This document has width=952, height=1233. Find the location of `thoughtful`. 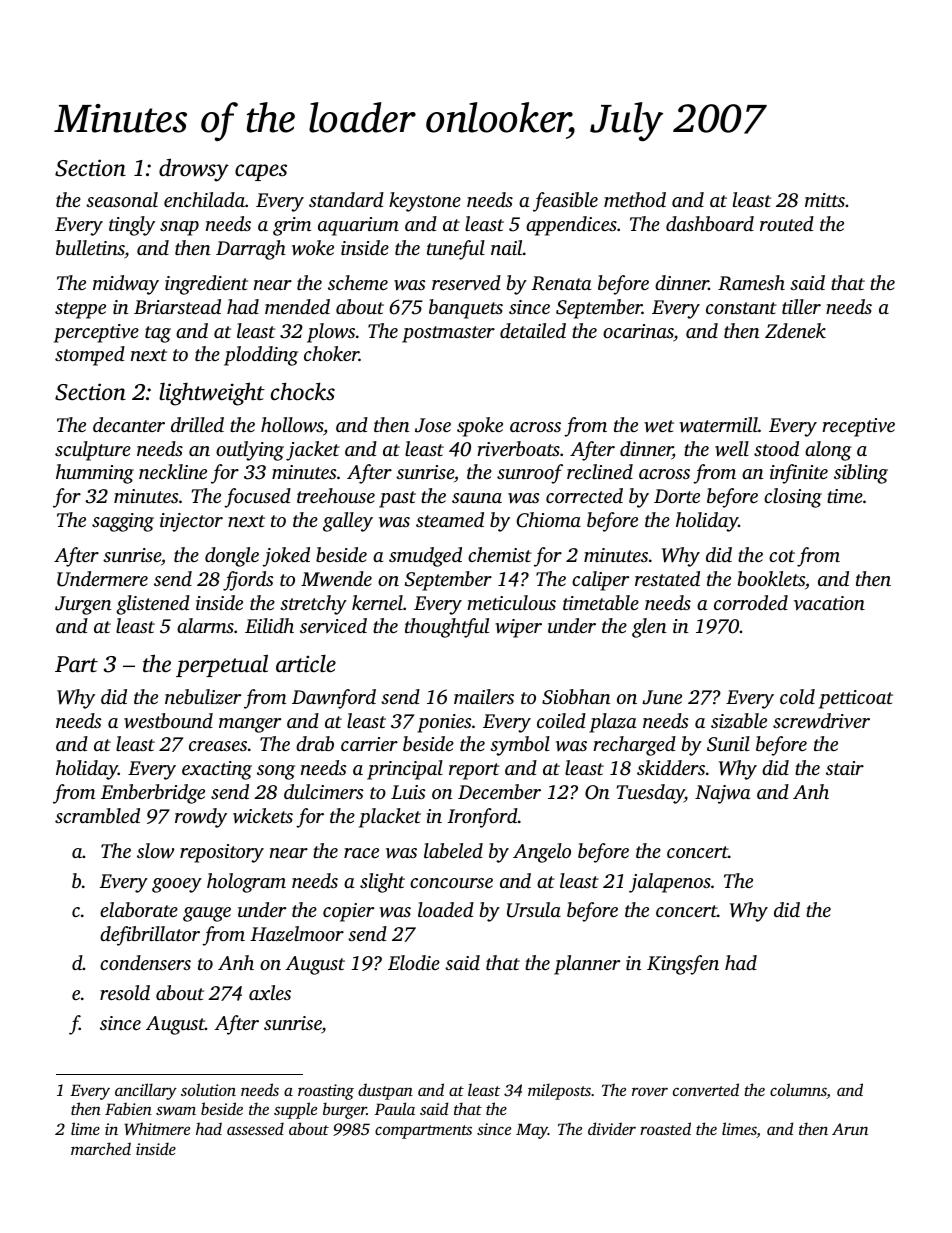

thoughtful is located at coordinates (447, 628).
